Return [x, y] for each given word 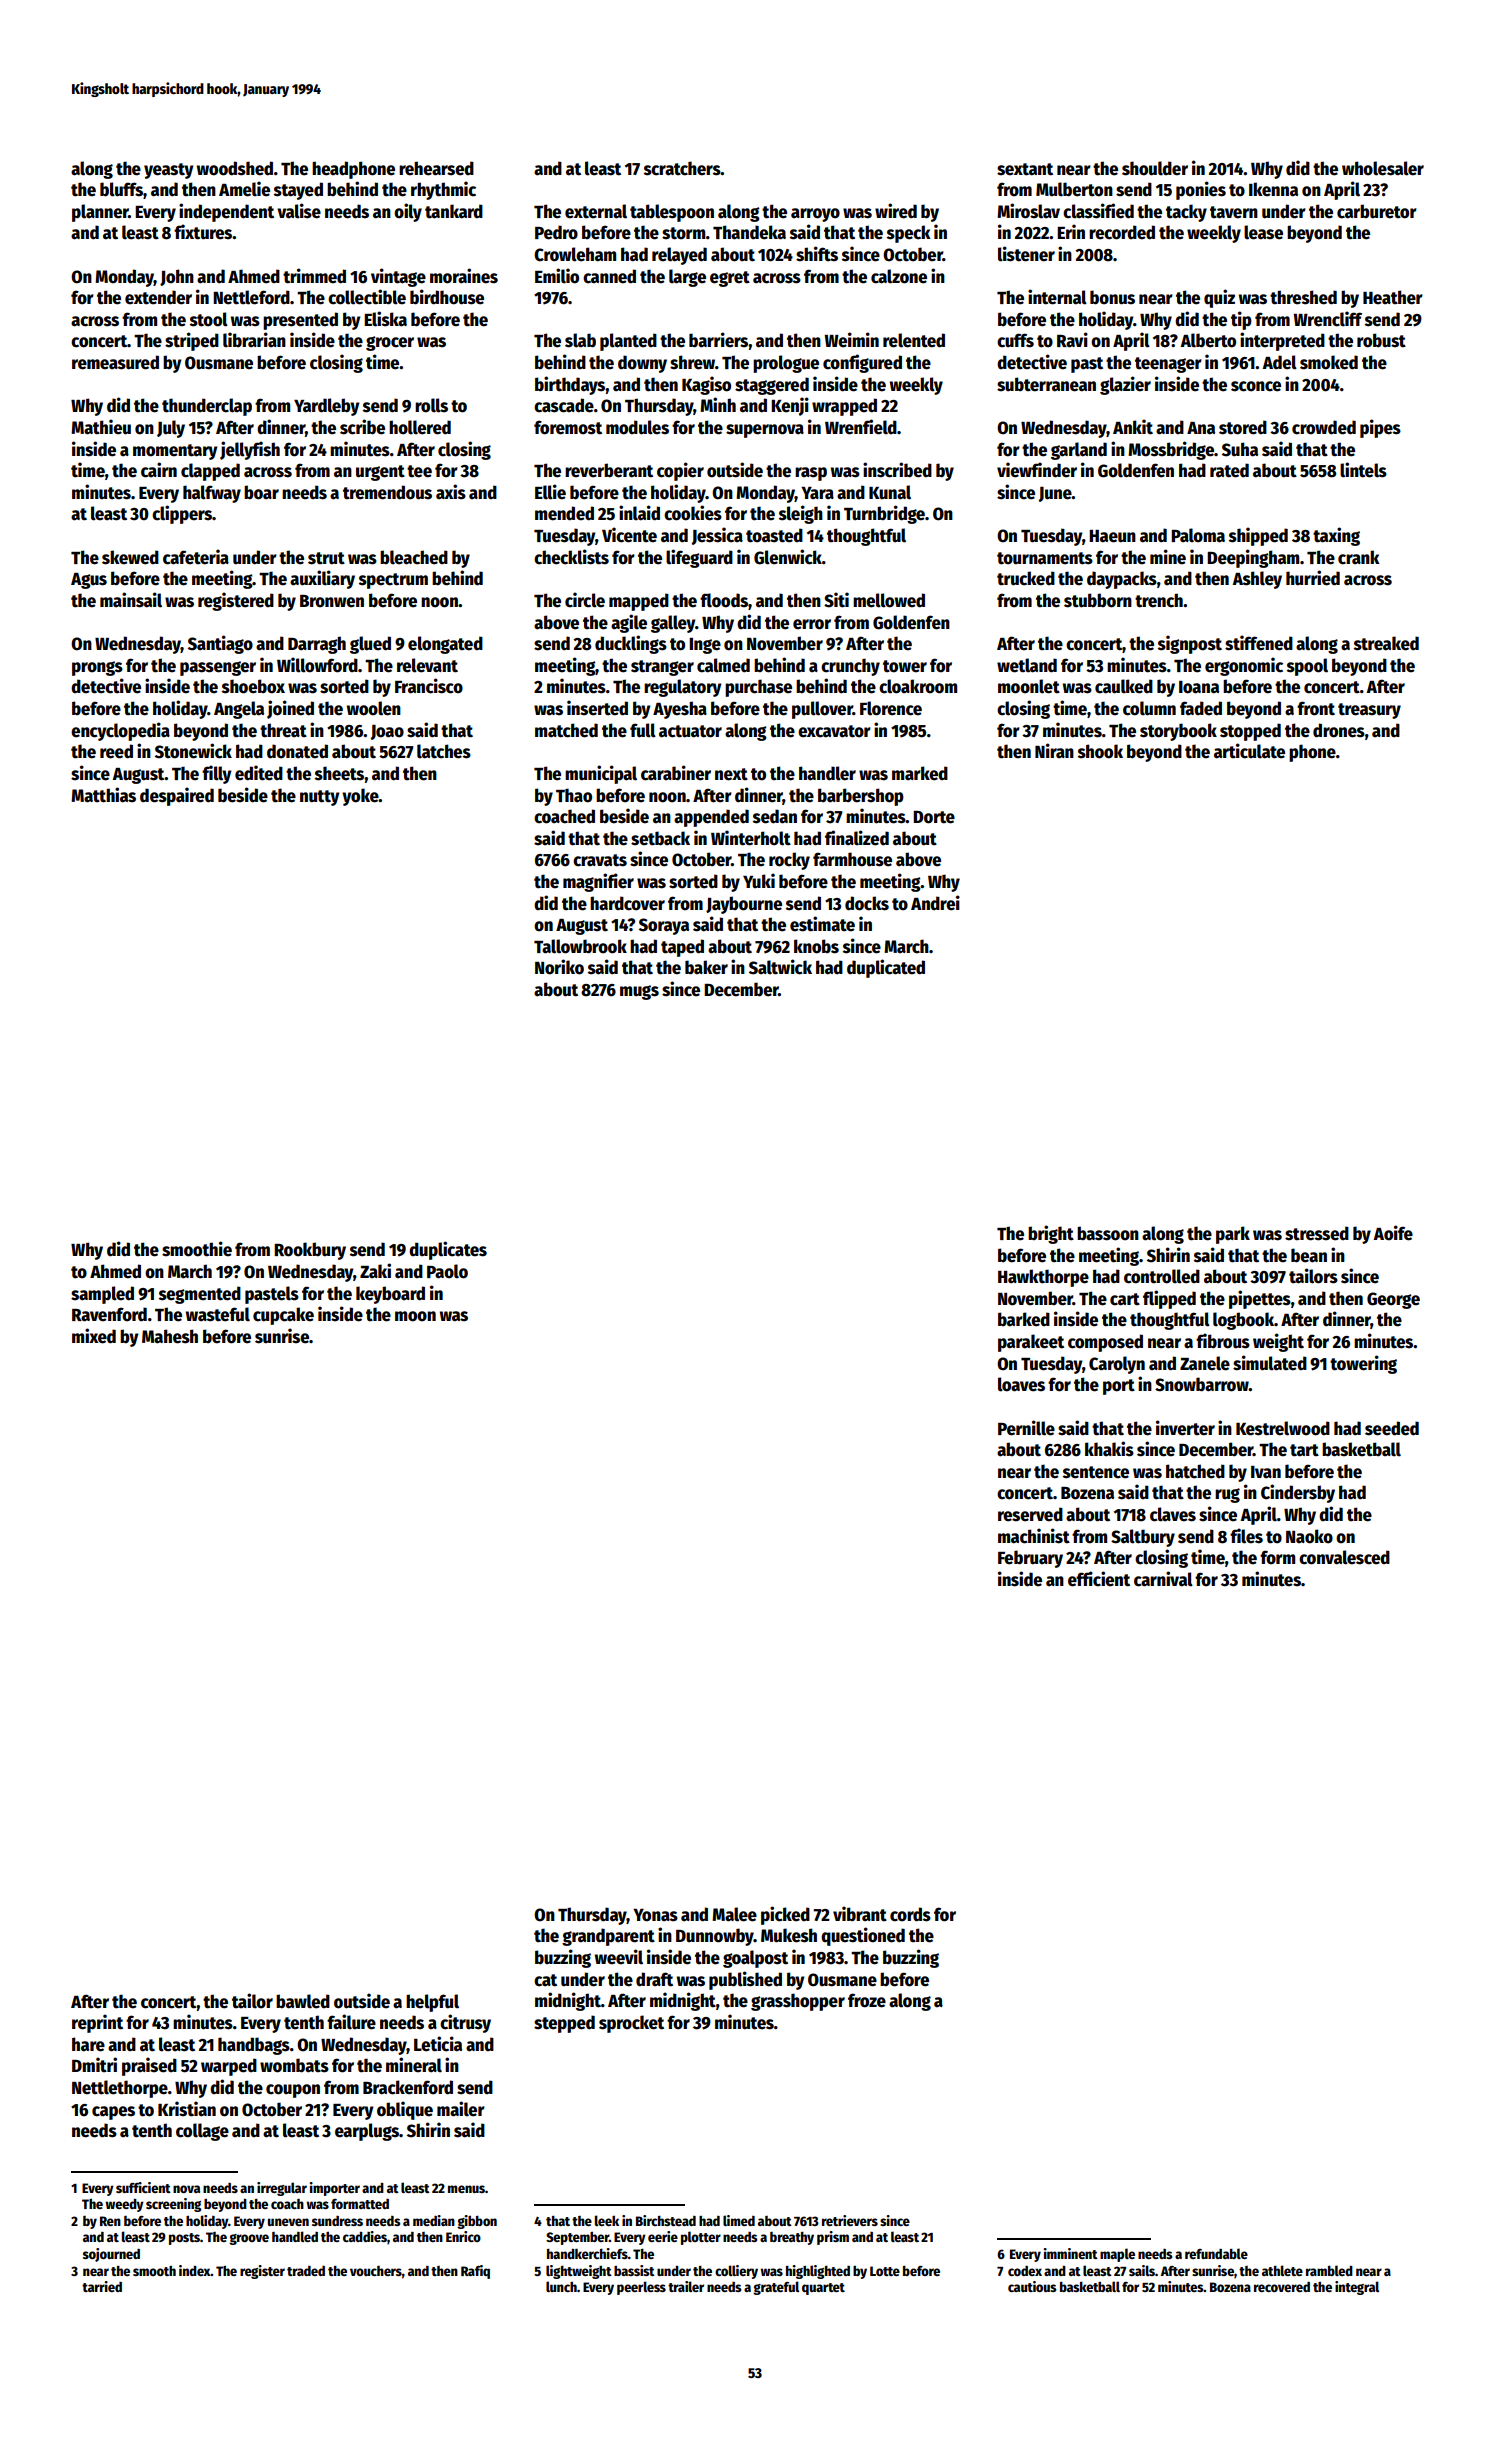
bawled [303, 2001]
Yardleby [326, 407]
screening [173, 2205]
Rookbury [310, 1251]
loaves [1021, 1384]
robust [1381, 340]
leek [607, 2220]
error [812, 624]
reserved [1030, 1514]
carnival [1163, 1579]
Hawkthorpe [1043, 1278]
